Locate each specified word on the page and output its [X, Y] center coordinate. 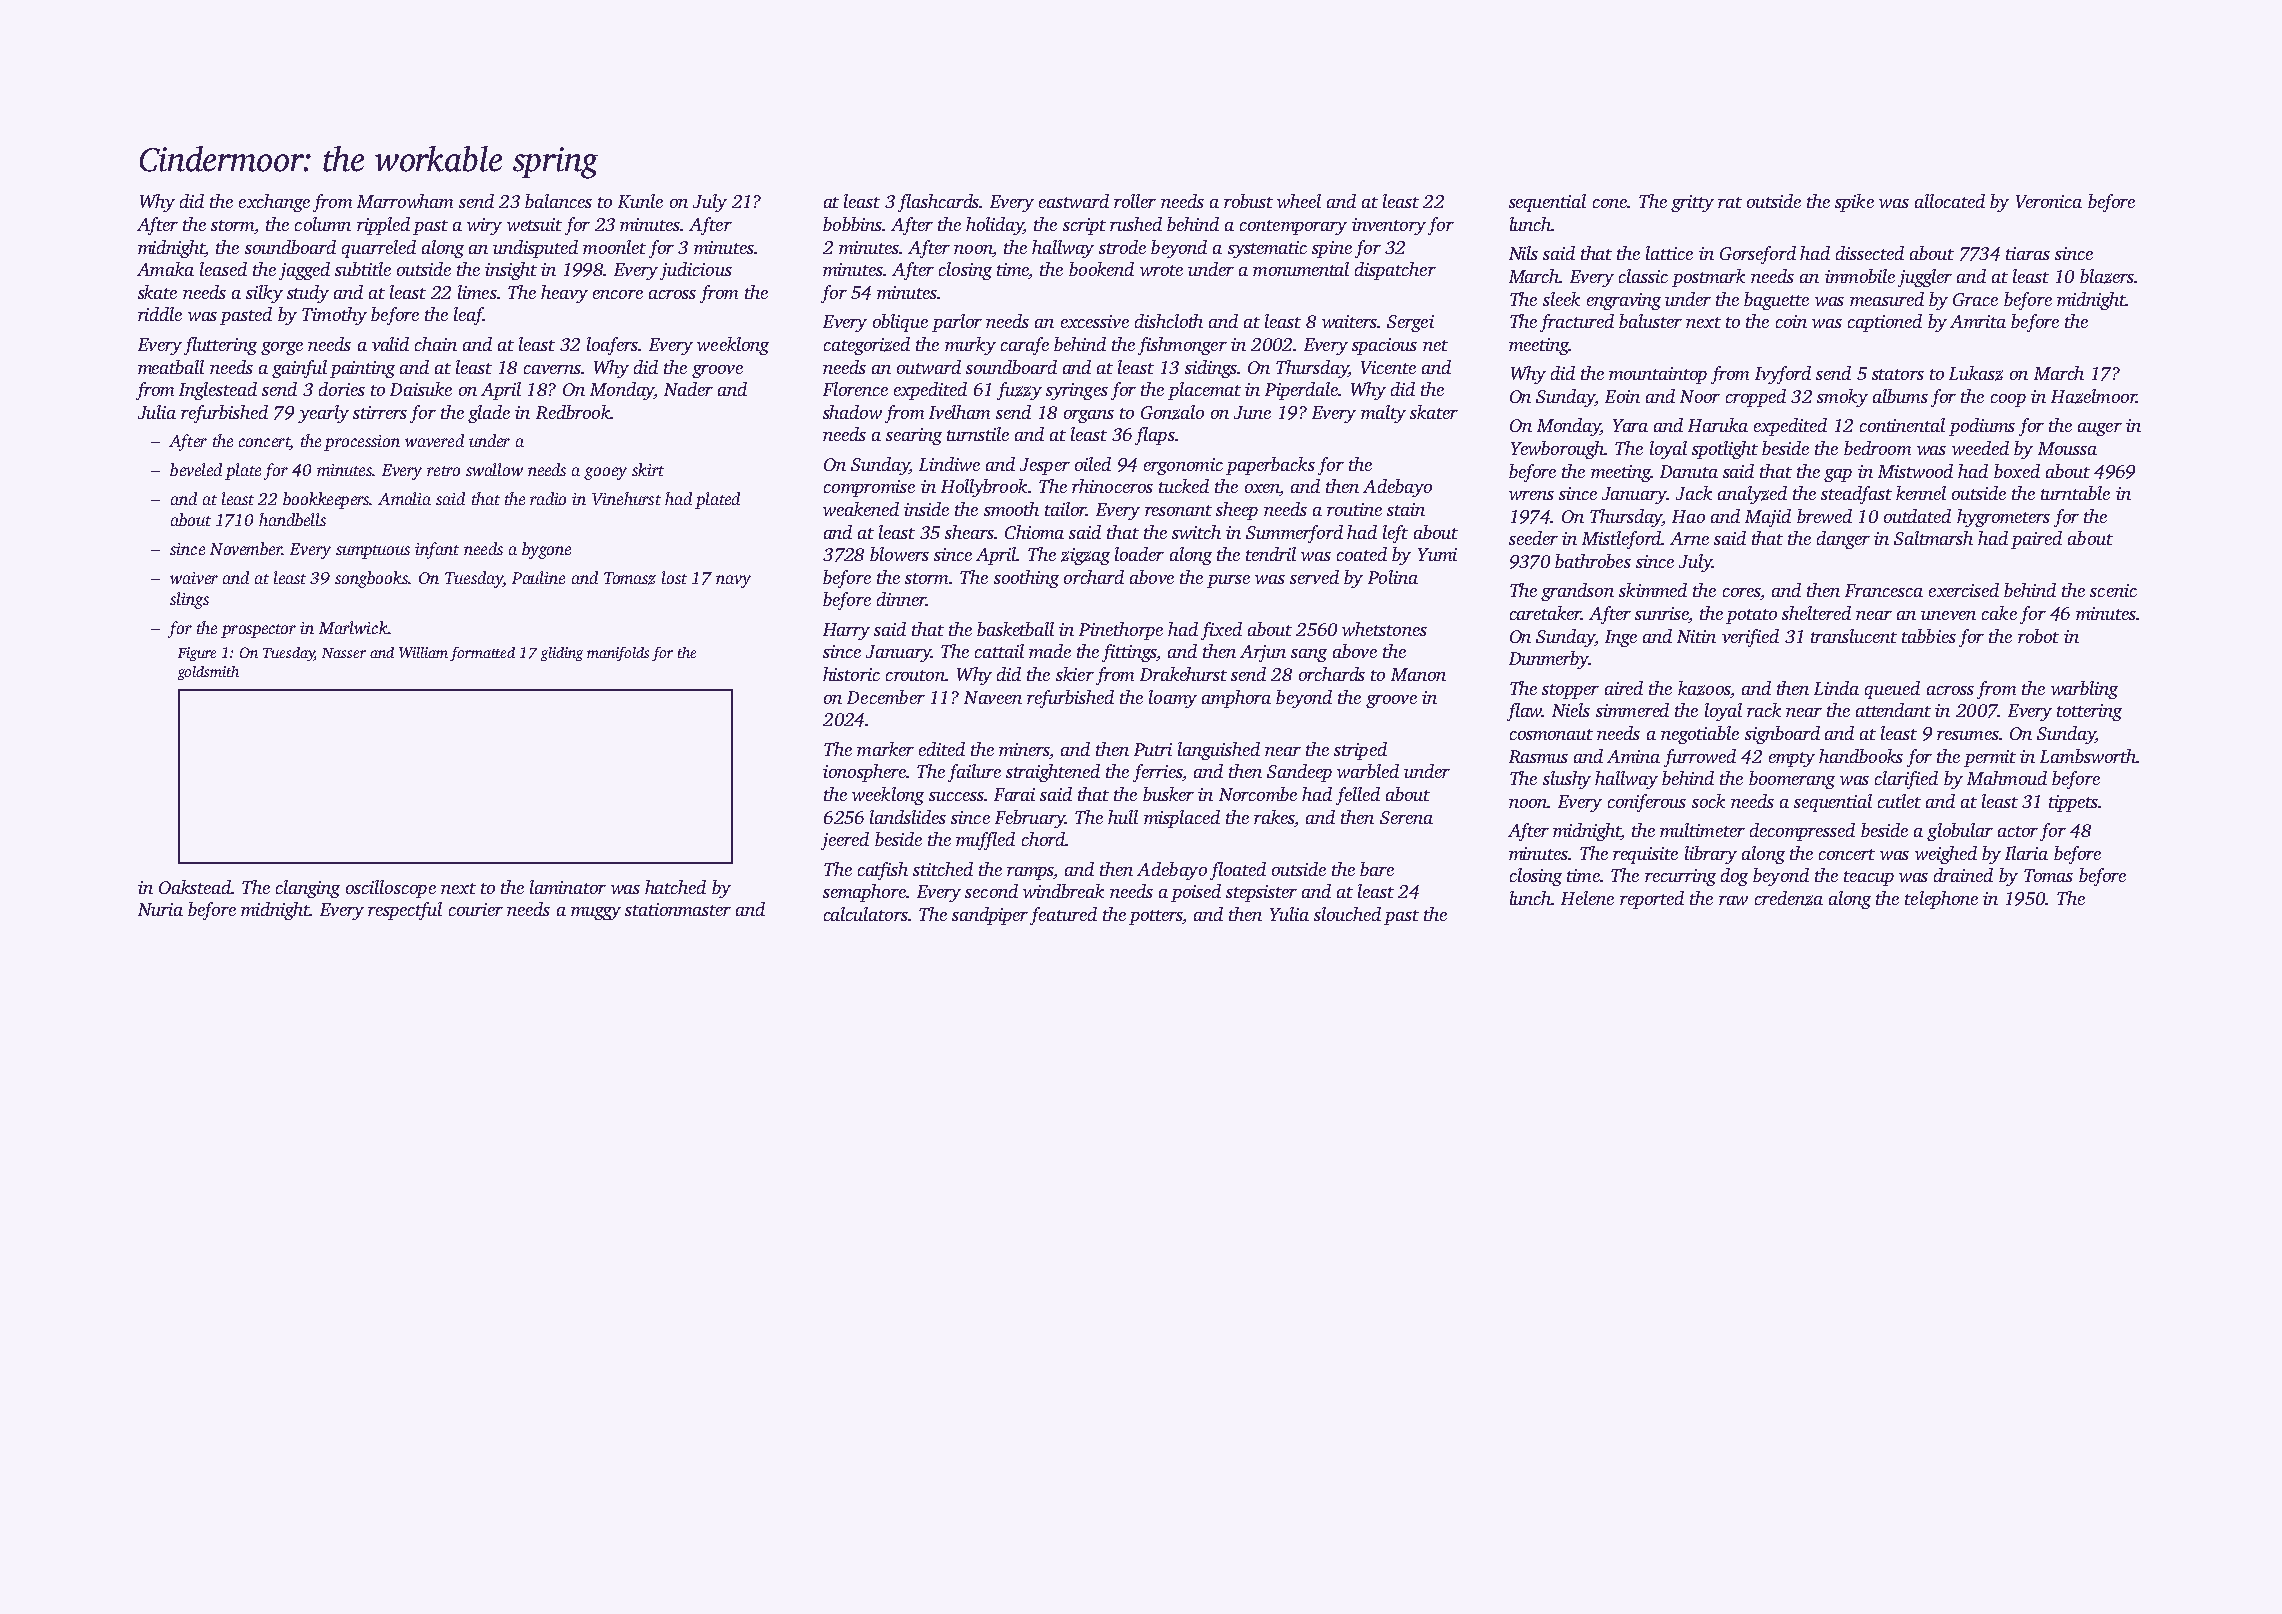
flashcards [938, 203]
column [323, 224]
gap [1838, 475]
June [1252, 412]
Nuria [160, 909]
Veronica [2049, 201]
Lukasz [1976, 373]
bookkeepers [326, 500]
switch [1196, 532]
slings [189, 600]
